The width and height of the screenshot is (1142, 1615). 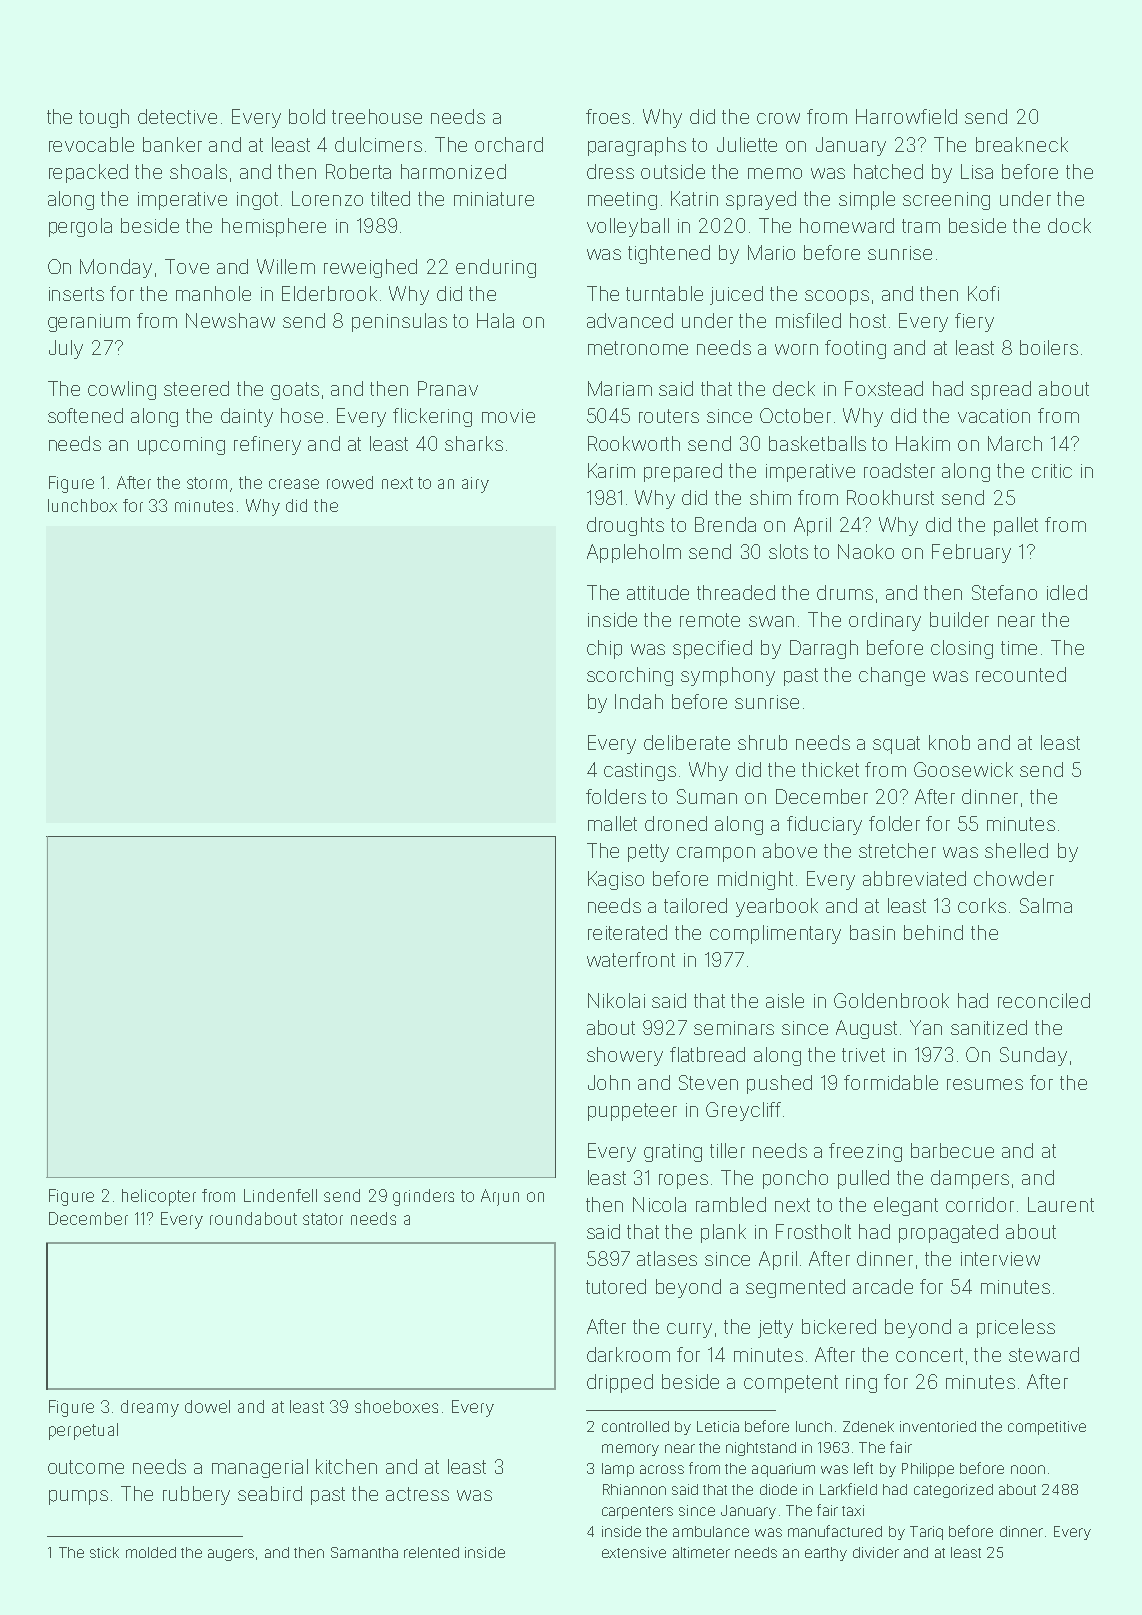 I want to click on storm, so click(x=207, y=483).
